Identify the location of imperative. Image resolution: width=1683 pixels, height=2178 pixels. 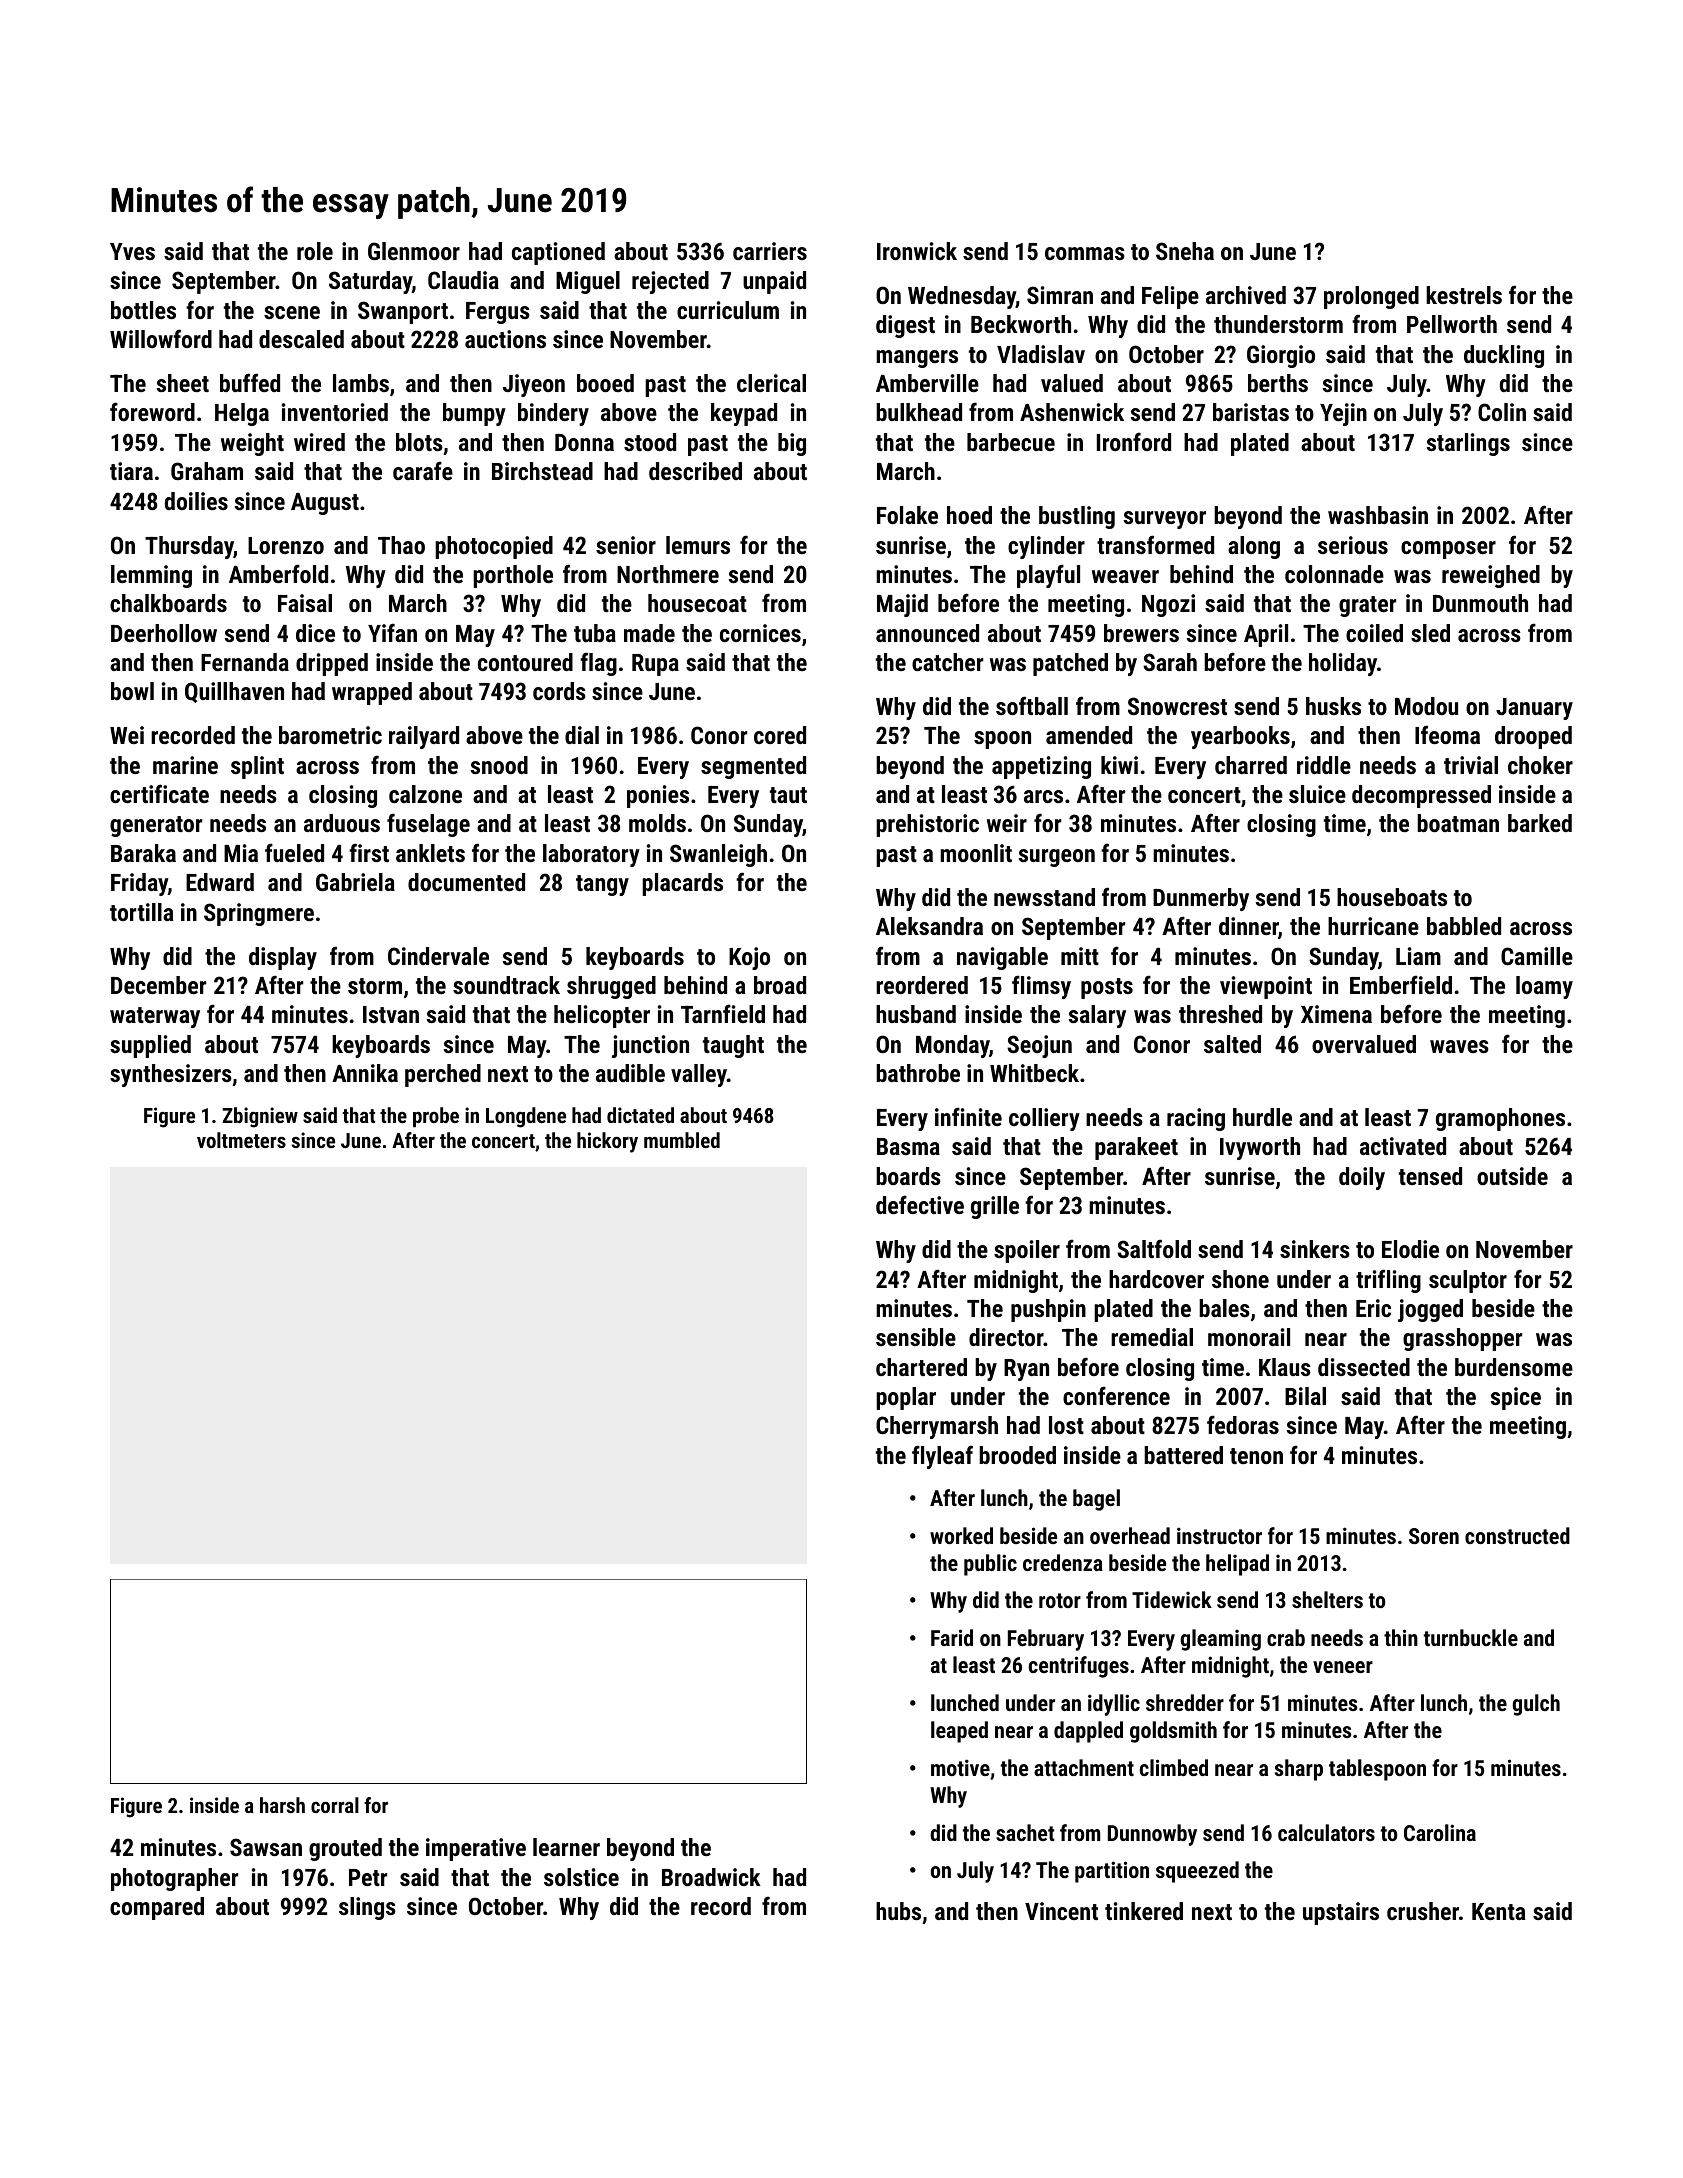
(476, 1849).
